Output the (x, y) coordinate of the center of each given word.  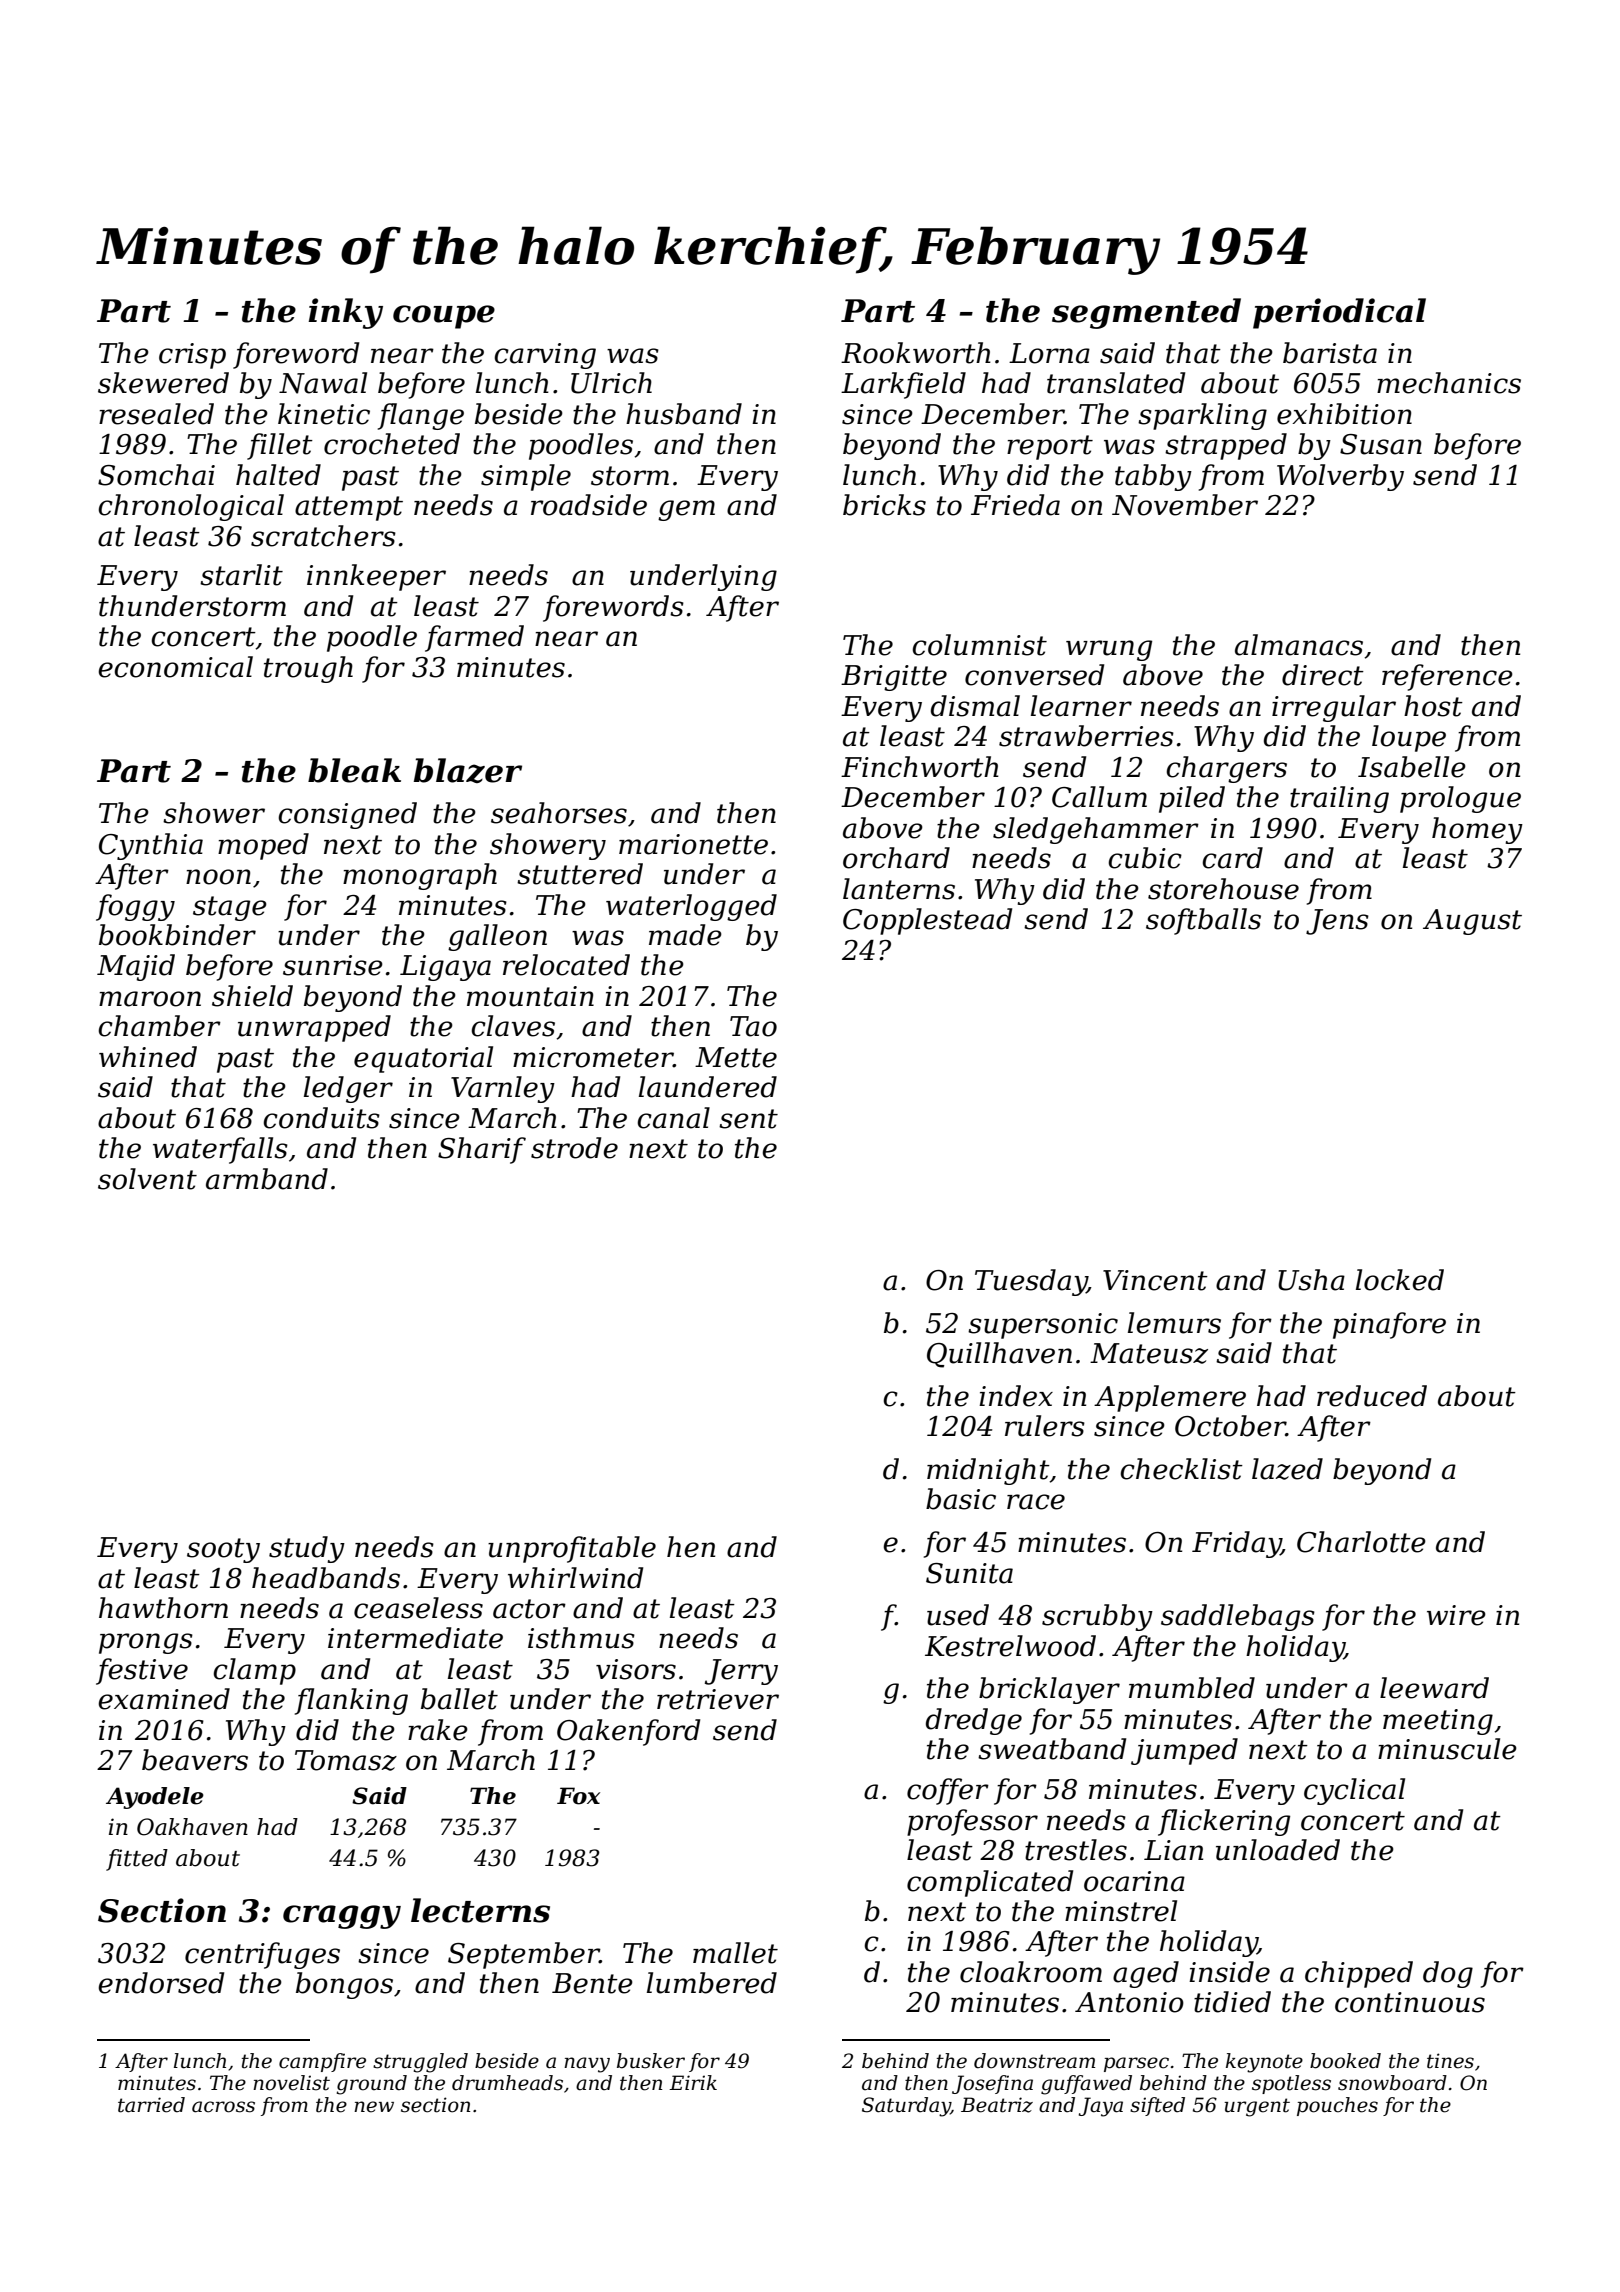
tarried (151, 2105)
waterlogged (691, 907)
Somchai (156, 475)
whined (148, 1057)
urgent (1257, 2107)
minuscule (1447, 1749)
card (1232, 858)
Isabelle (1412, 767)
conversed (1034, 675)
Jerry (741, 1672)
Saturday (906, 2107)
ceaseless (418, 1608)
